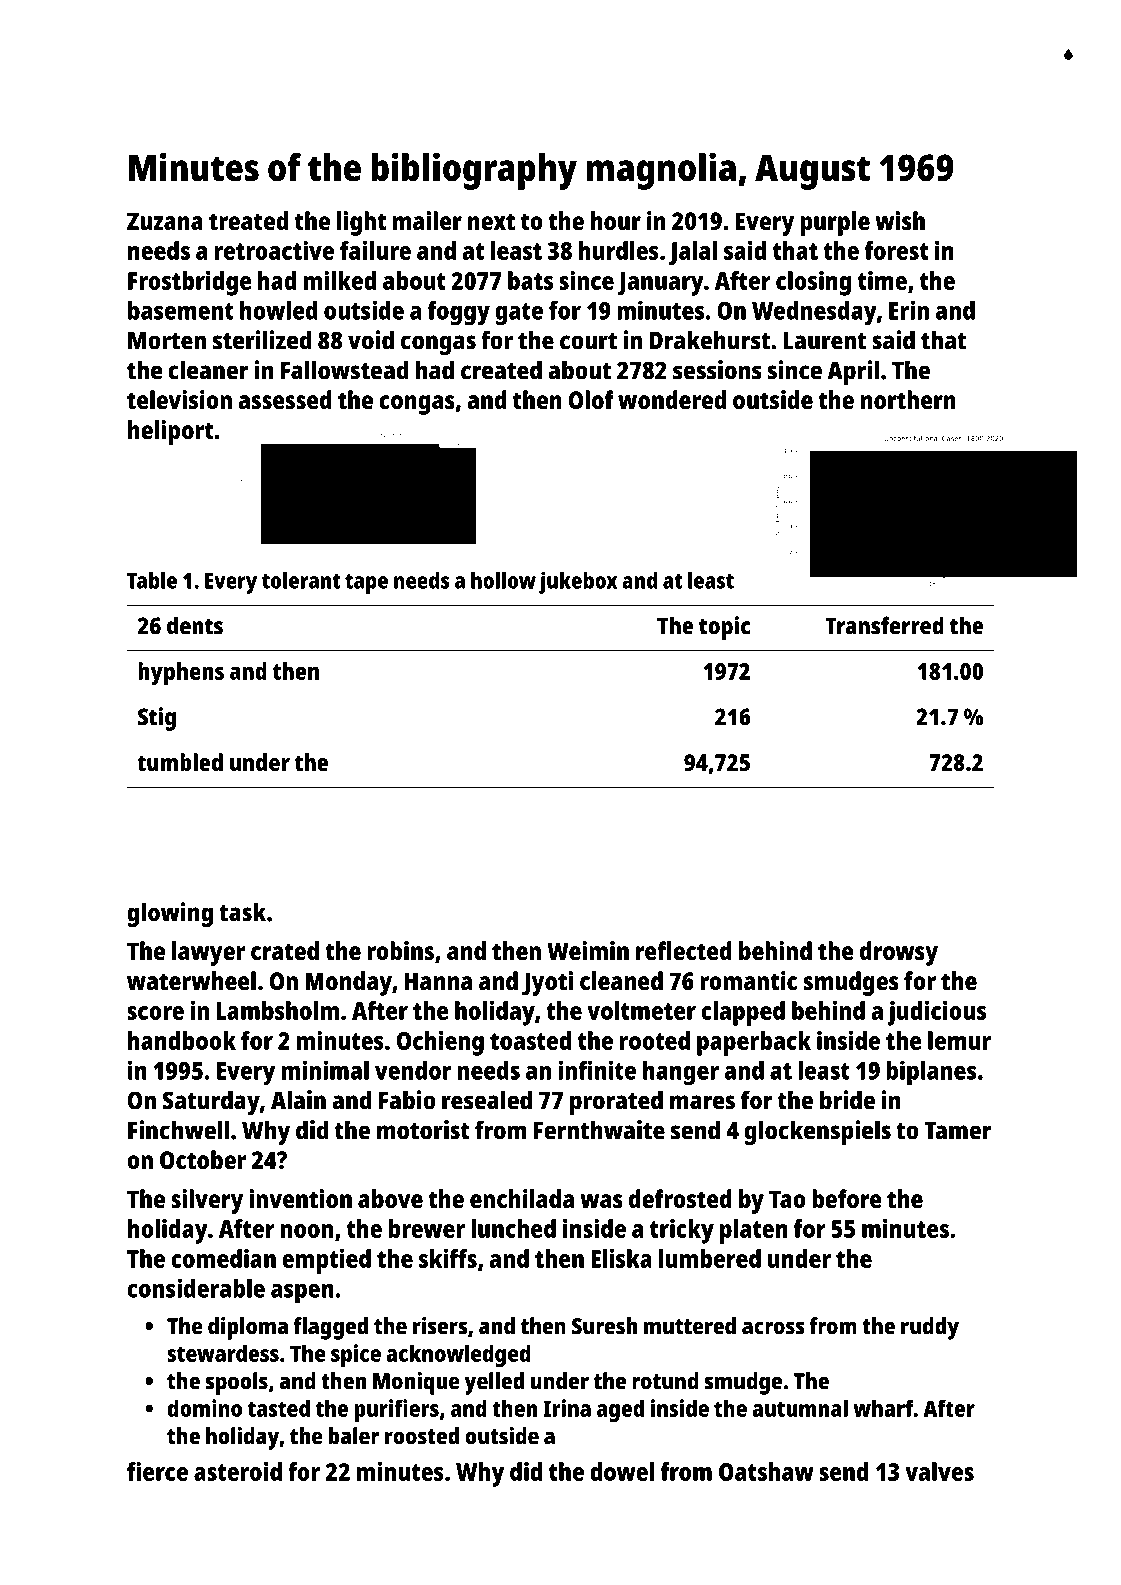  I want to click on jukebox, so click(578, 583).
